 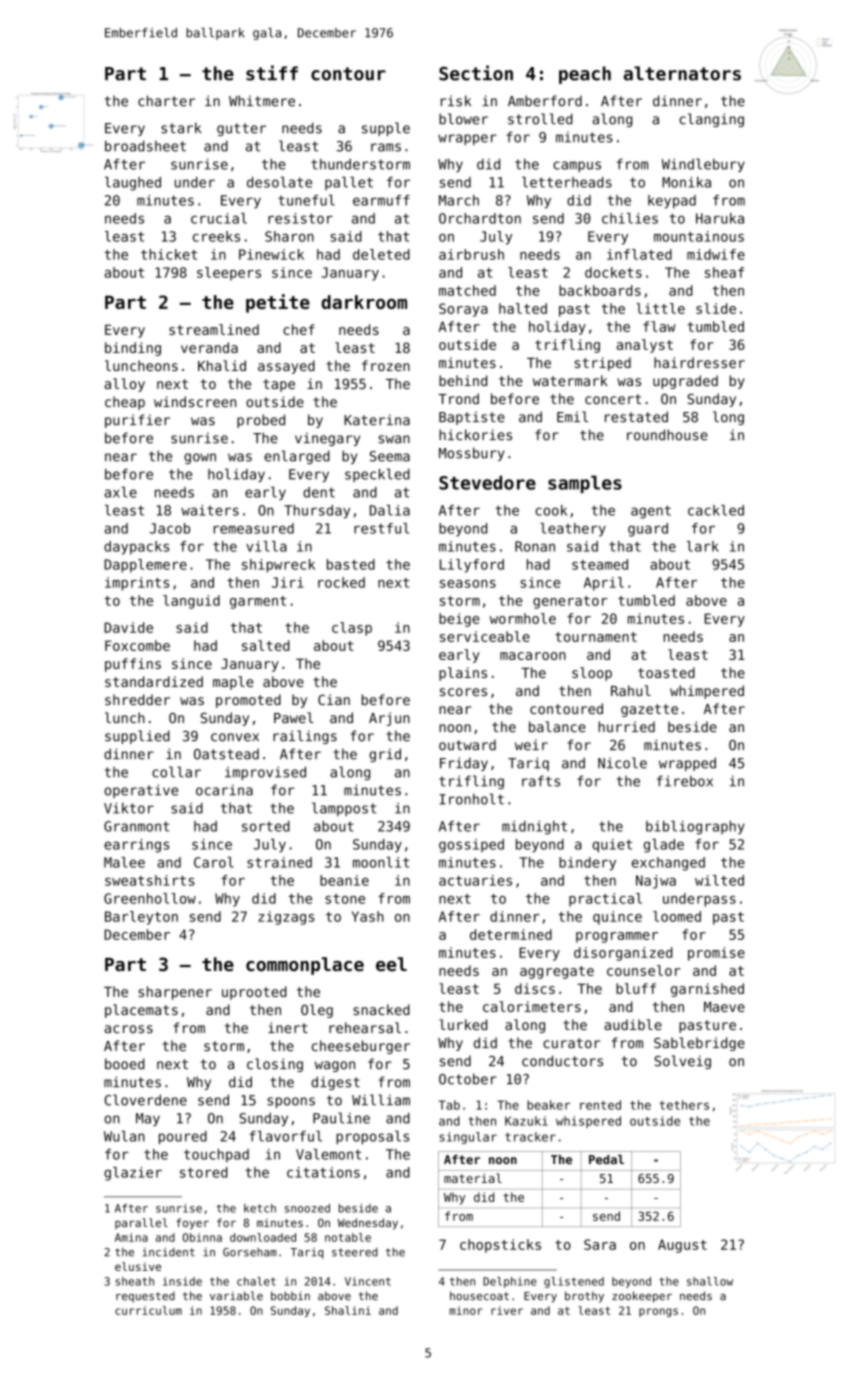 I want to click on sheaf, so click(x=724, y=272).
